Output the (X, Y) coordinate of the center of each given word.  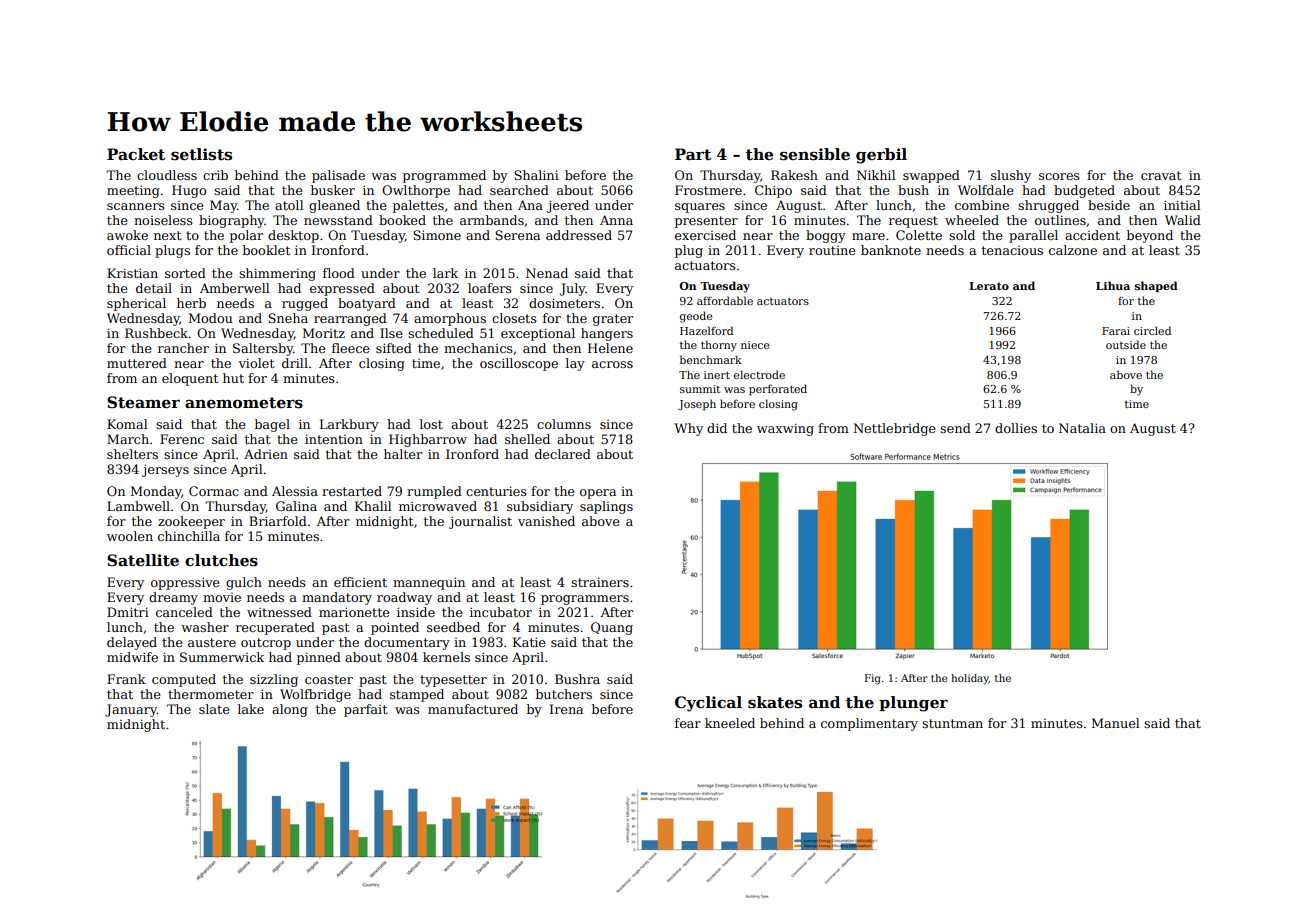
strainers (600, 582)
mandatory (337, 598)
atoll (289, 205)
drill (295, 363)
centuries (496, 491)
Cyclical (708, 704)
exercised (705, 235)
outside (1126, 344)
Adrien (266, 454)
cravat (1161, 175)
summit (700, 389)
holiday (970, 679)
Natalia (1082, 428)
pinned (319, 658)
